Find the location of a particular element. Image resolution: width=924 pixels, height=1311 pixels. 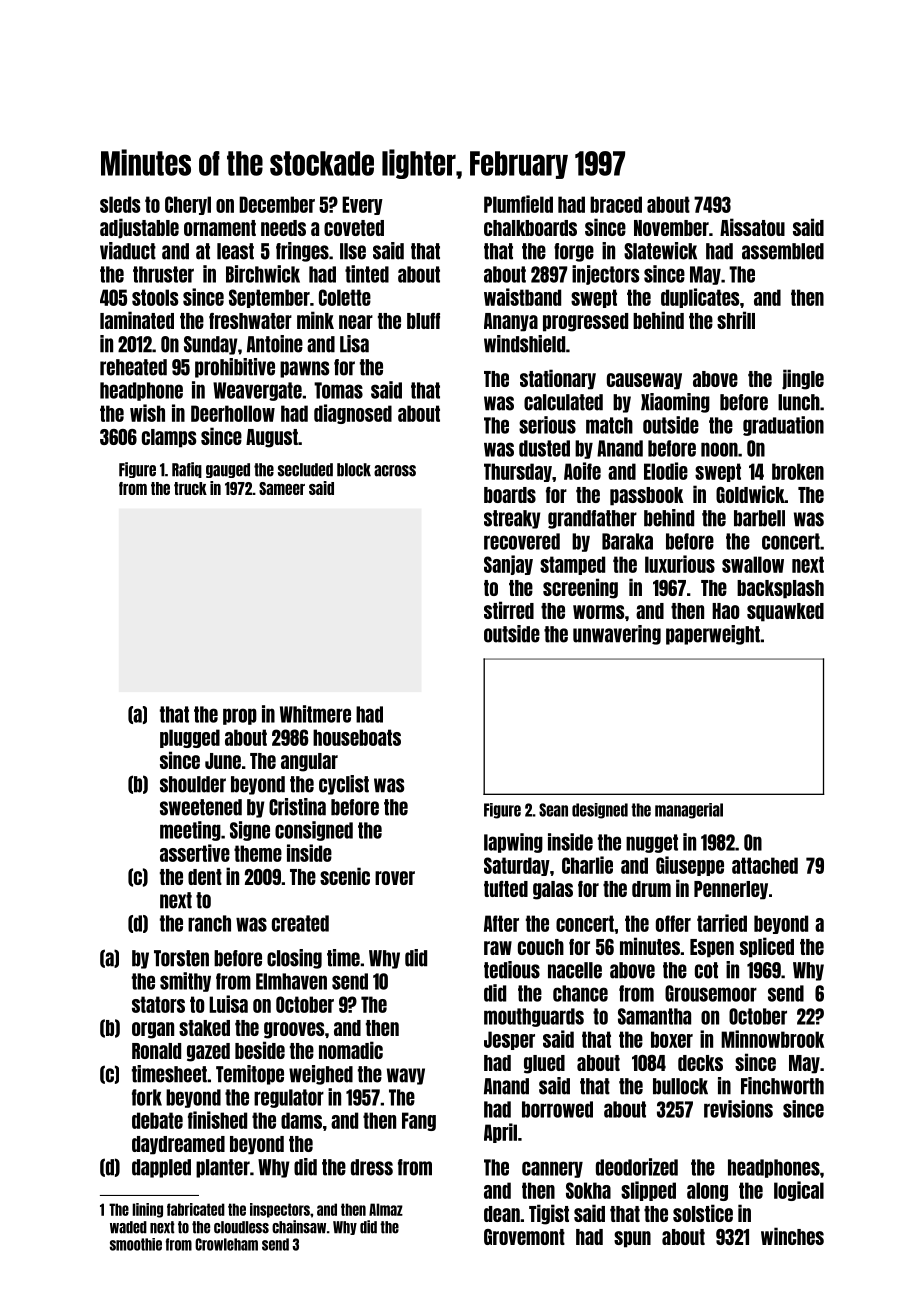

December is located at coordinates (277, 204).
